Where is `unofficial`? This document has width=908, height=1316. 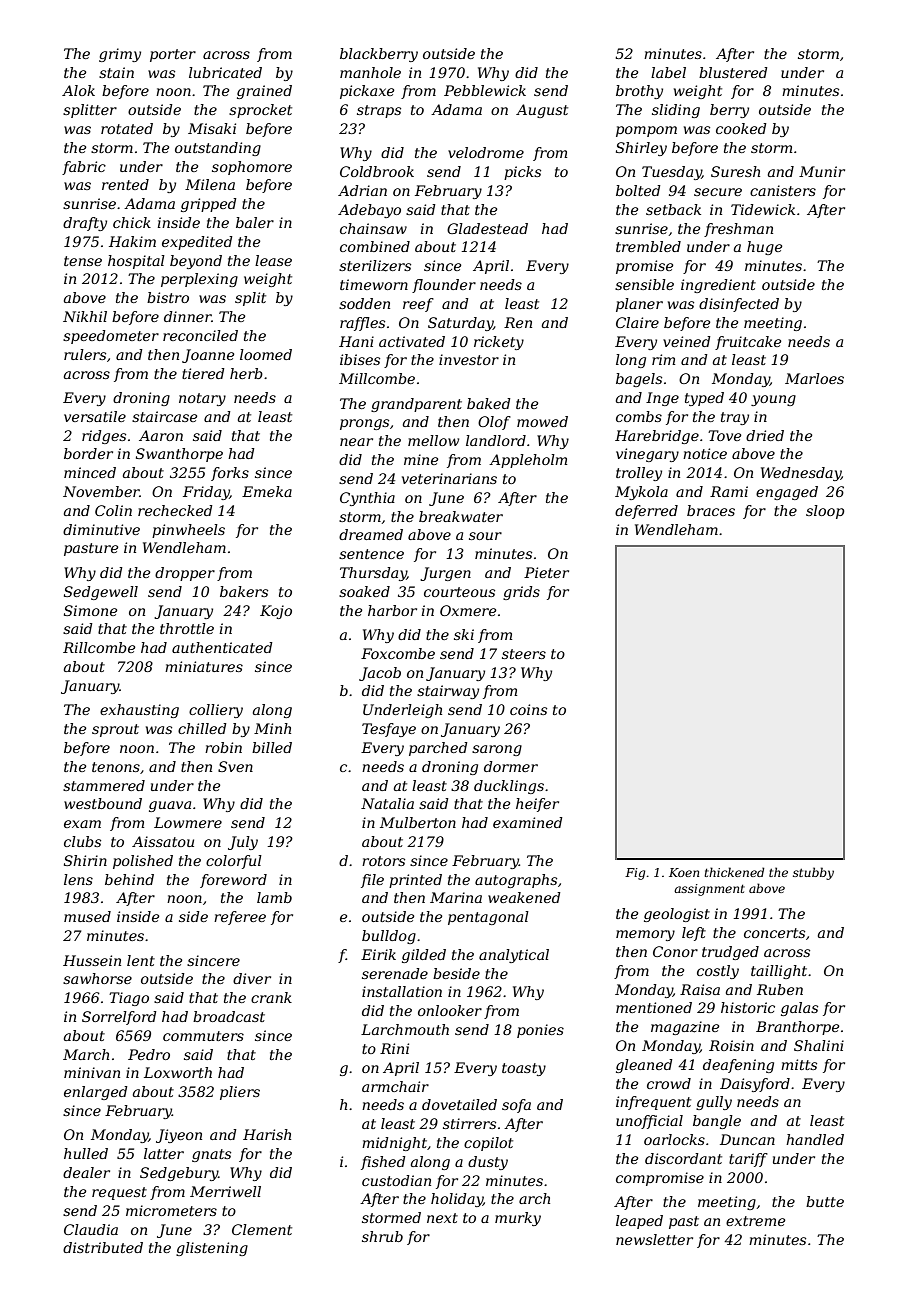 unofficial is located at coordinates (649, 1122).
